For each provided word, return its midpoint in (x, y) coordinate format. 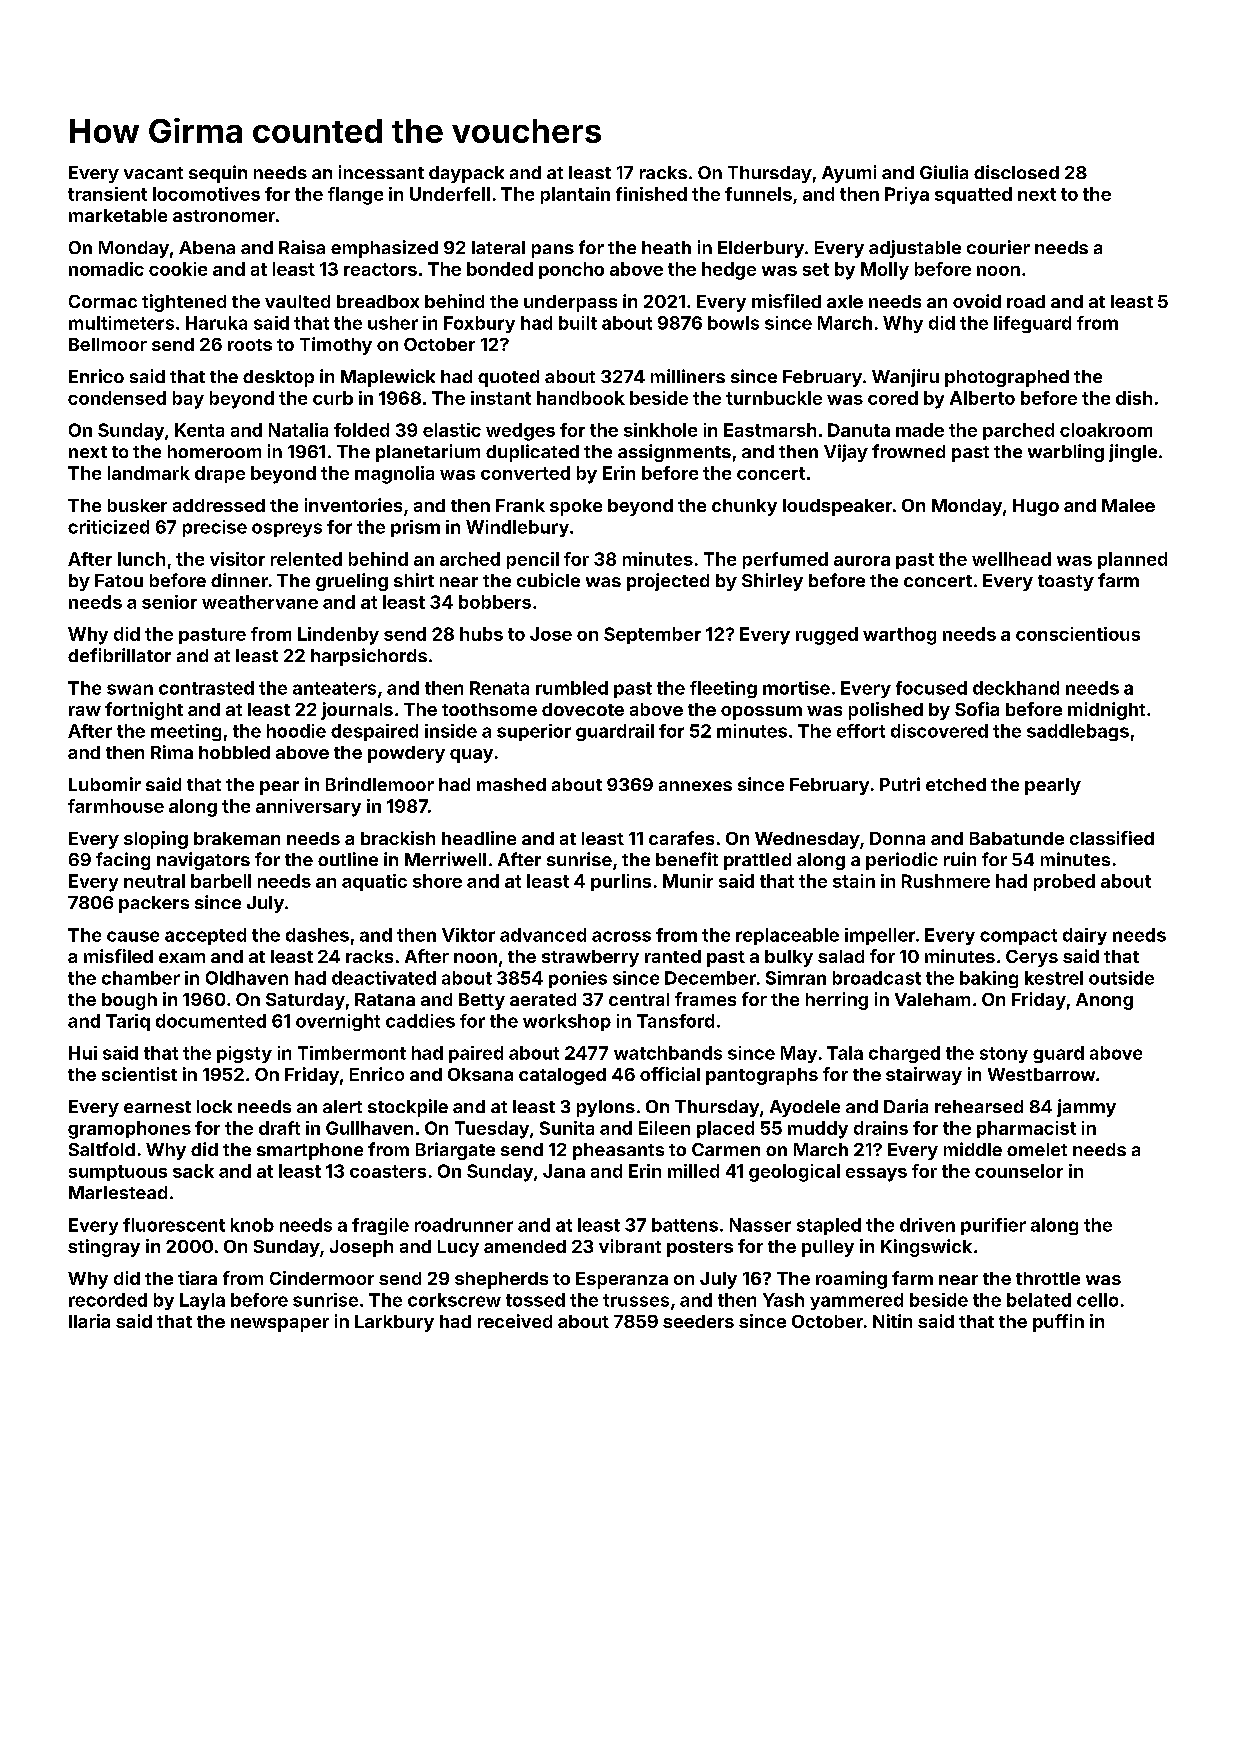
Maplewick (388, 378)
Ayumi (849, 174)
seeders (698, 1321)
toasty (1066, 583)
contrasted (206, 688)
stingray (104, 1248)
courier (998, 247)
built (578, 323)
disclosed (1016, 172)
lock (214, 1106)
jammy (1086, 1108)
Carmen (726, 1149)
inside (451, 731)
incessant (381, 172)
